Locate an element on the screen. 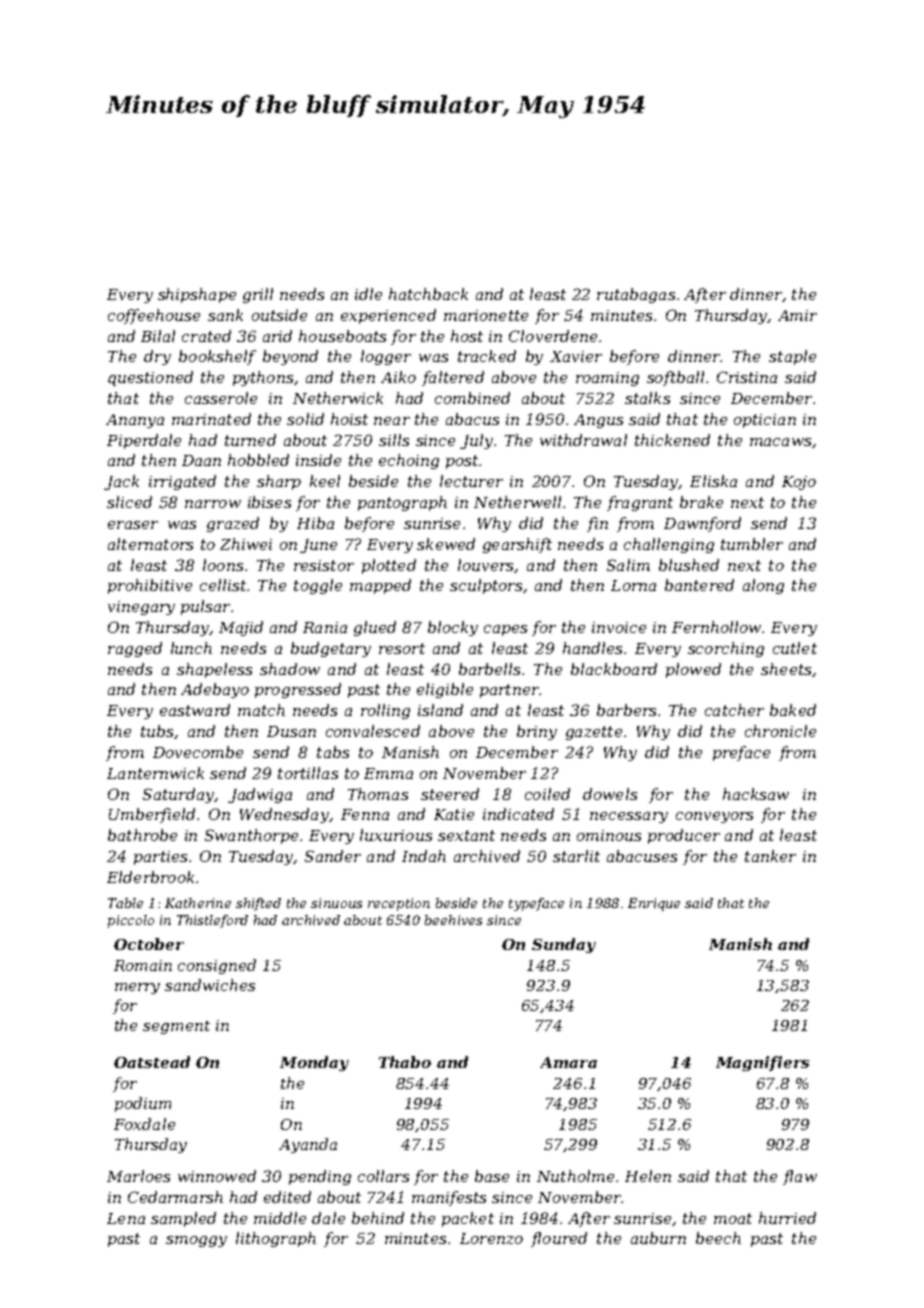 The height and width of the screenshot is (1308, 924). piccolo is located at coordinates (131, 921).
